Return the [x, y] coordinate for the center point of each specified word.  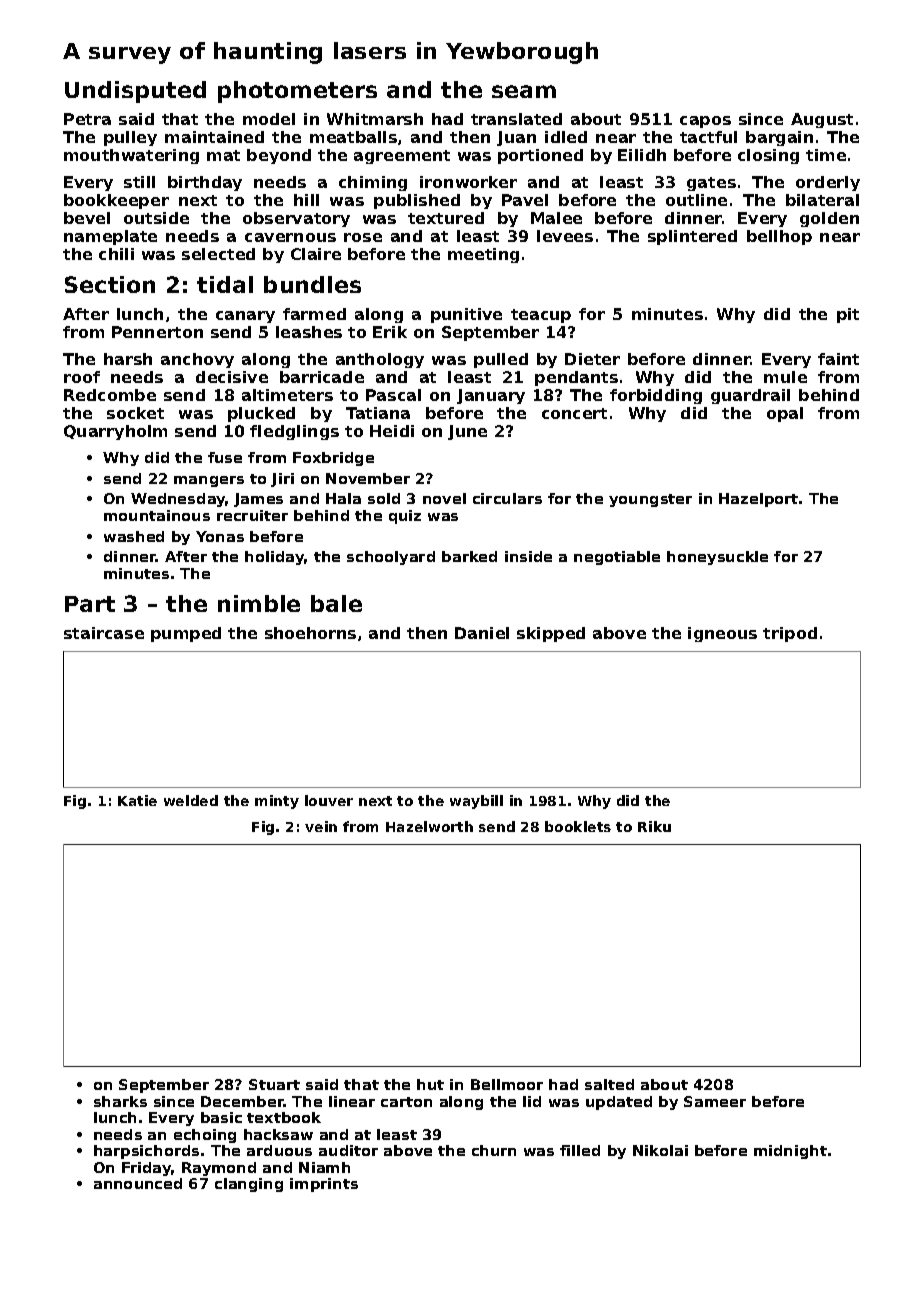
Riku [654, 826]
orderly [828, 183]
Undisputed [135, 92]
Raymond [219, 1169]
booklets [578, 826]
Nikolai [660, 1150]
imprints [324, 1185]
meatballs [353, 137]
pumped [186, 634]
